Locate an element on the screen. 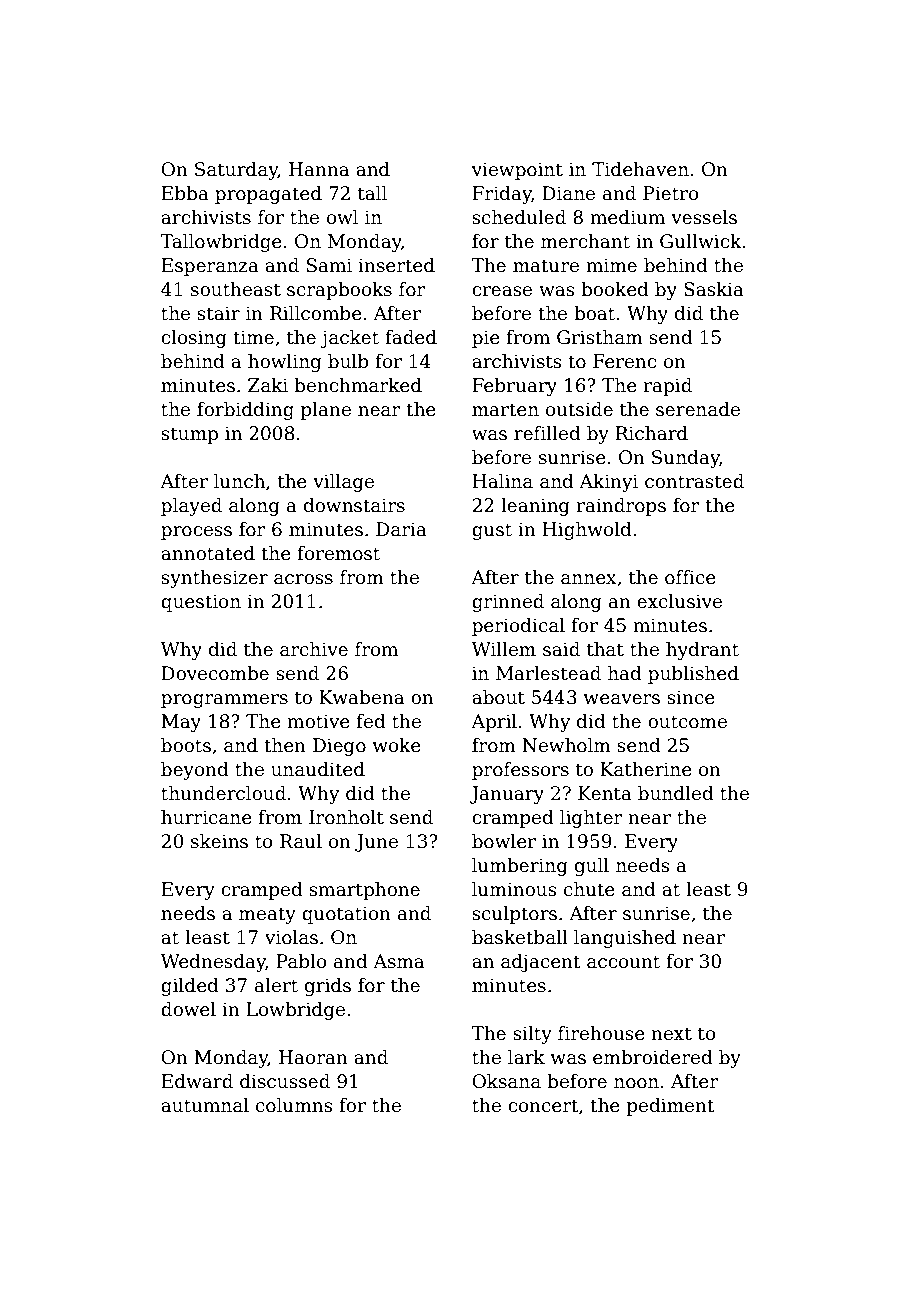  Pietro is located at coordinates (671, 193).
